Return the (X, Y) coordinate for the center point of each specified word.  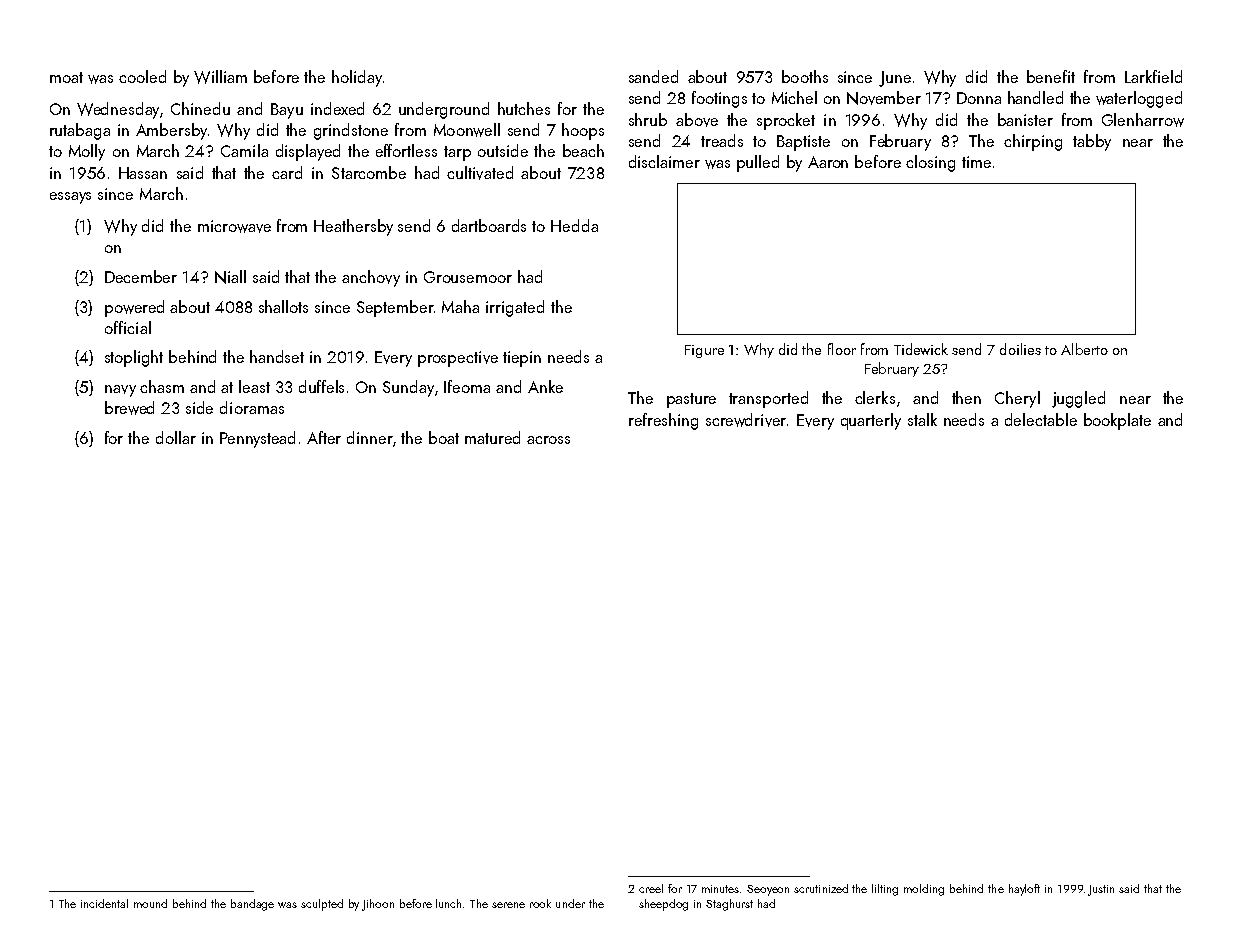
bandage (252, 905)
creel (651, 888)
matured (492, 437)
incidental (104, 903)
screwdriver (746, 420)
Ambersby (171, 131)
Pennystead (257, 439)
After (324, 437)
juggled (1078, 399)
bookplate (1117, 421)
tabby (1092, 142)
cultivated (480, 173)
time (976, 162)
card (287, 172)
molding (924, 890)
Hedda (574, 225)
